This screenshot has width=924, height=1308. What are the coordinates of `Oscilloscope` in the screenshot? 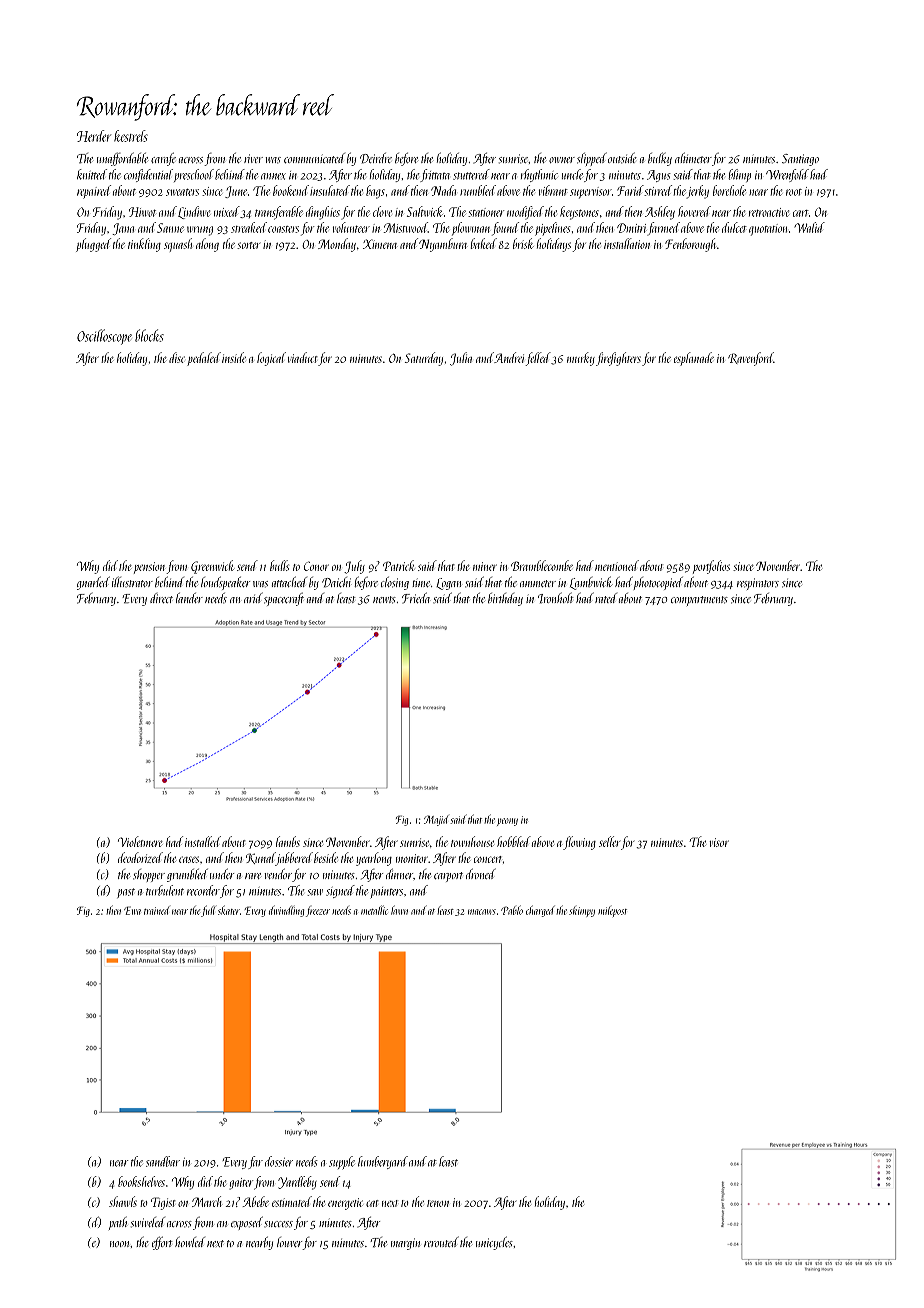 It's located at (104, 337).
